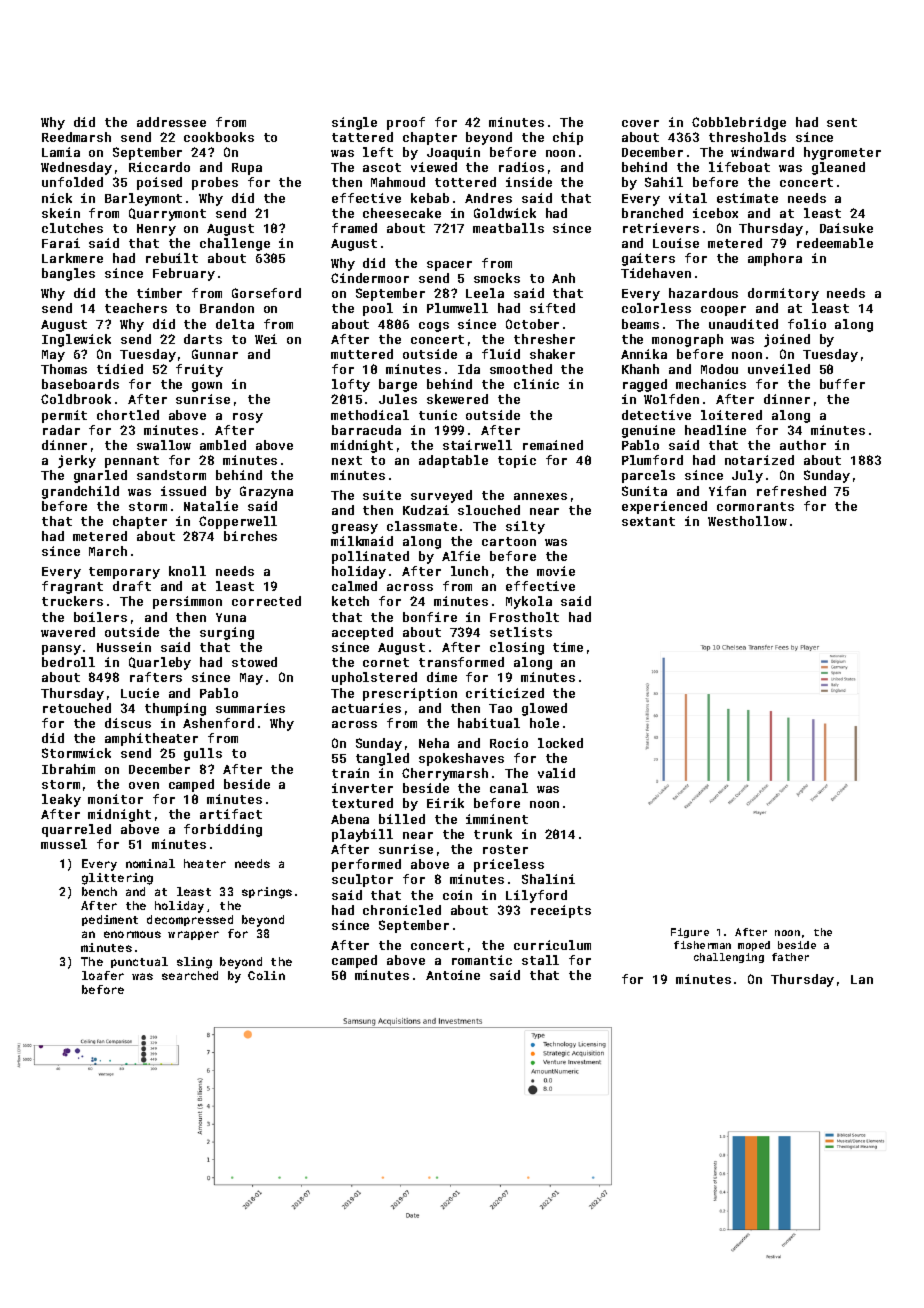 The width and height of the screenshot is (924, 1308). I want to click on spokeshaves, so click(461, 759).
